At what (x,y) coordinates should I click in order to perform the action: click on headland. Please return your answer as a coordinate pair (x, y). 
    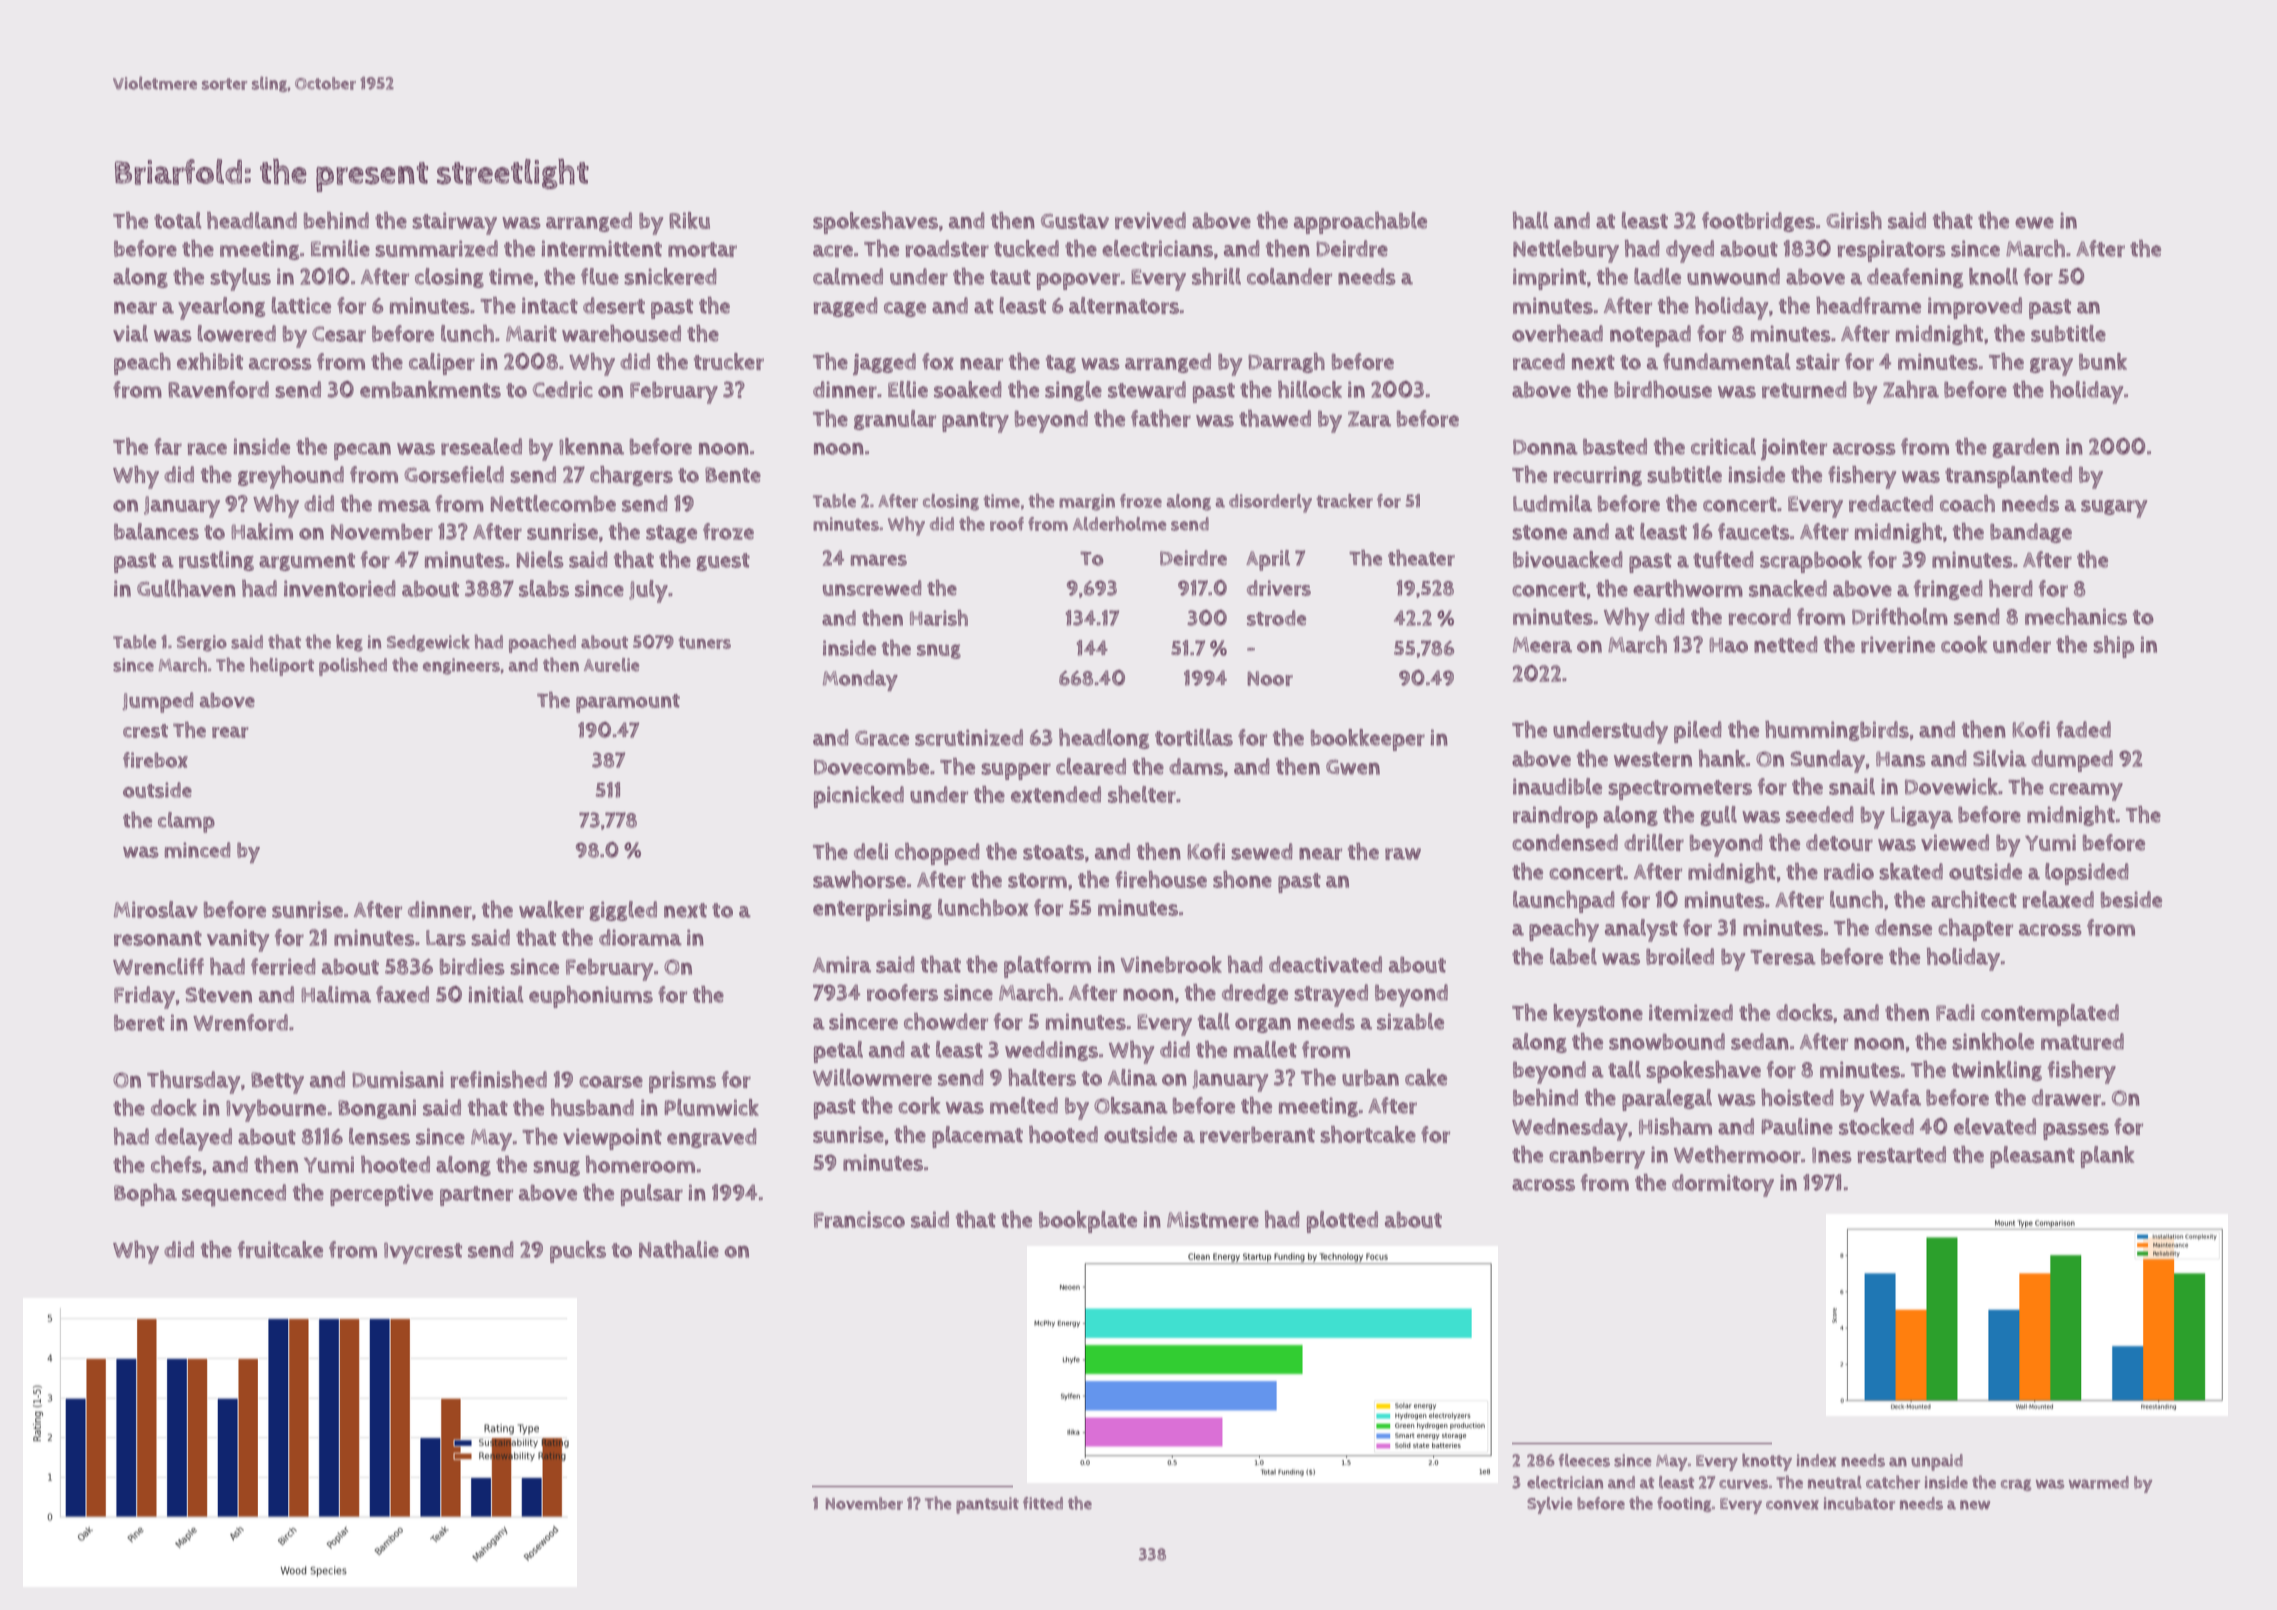
    Looking at the image, I should click on (252, 220).
